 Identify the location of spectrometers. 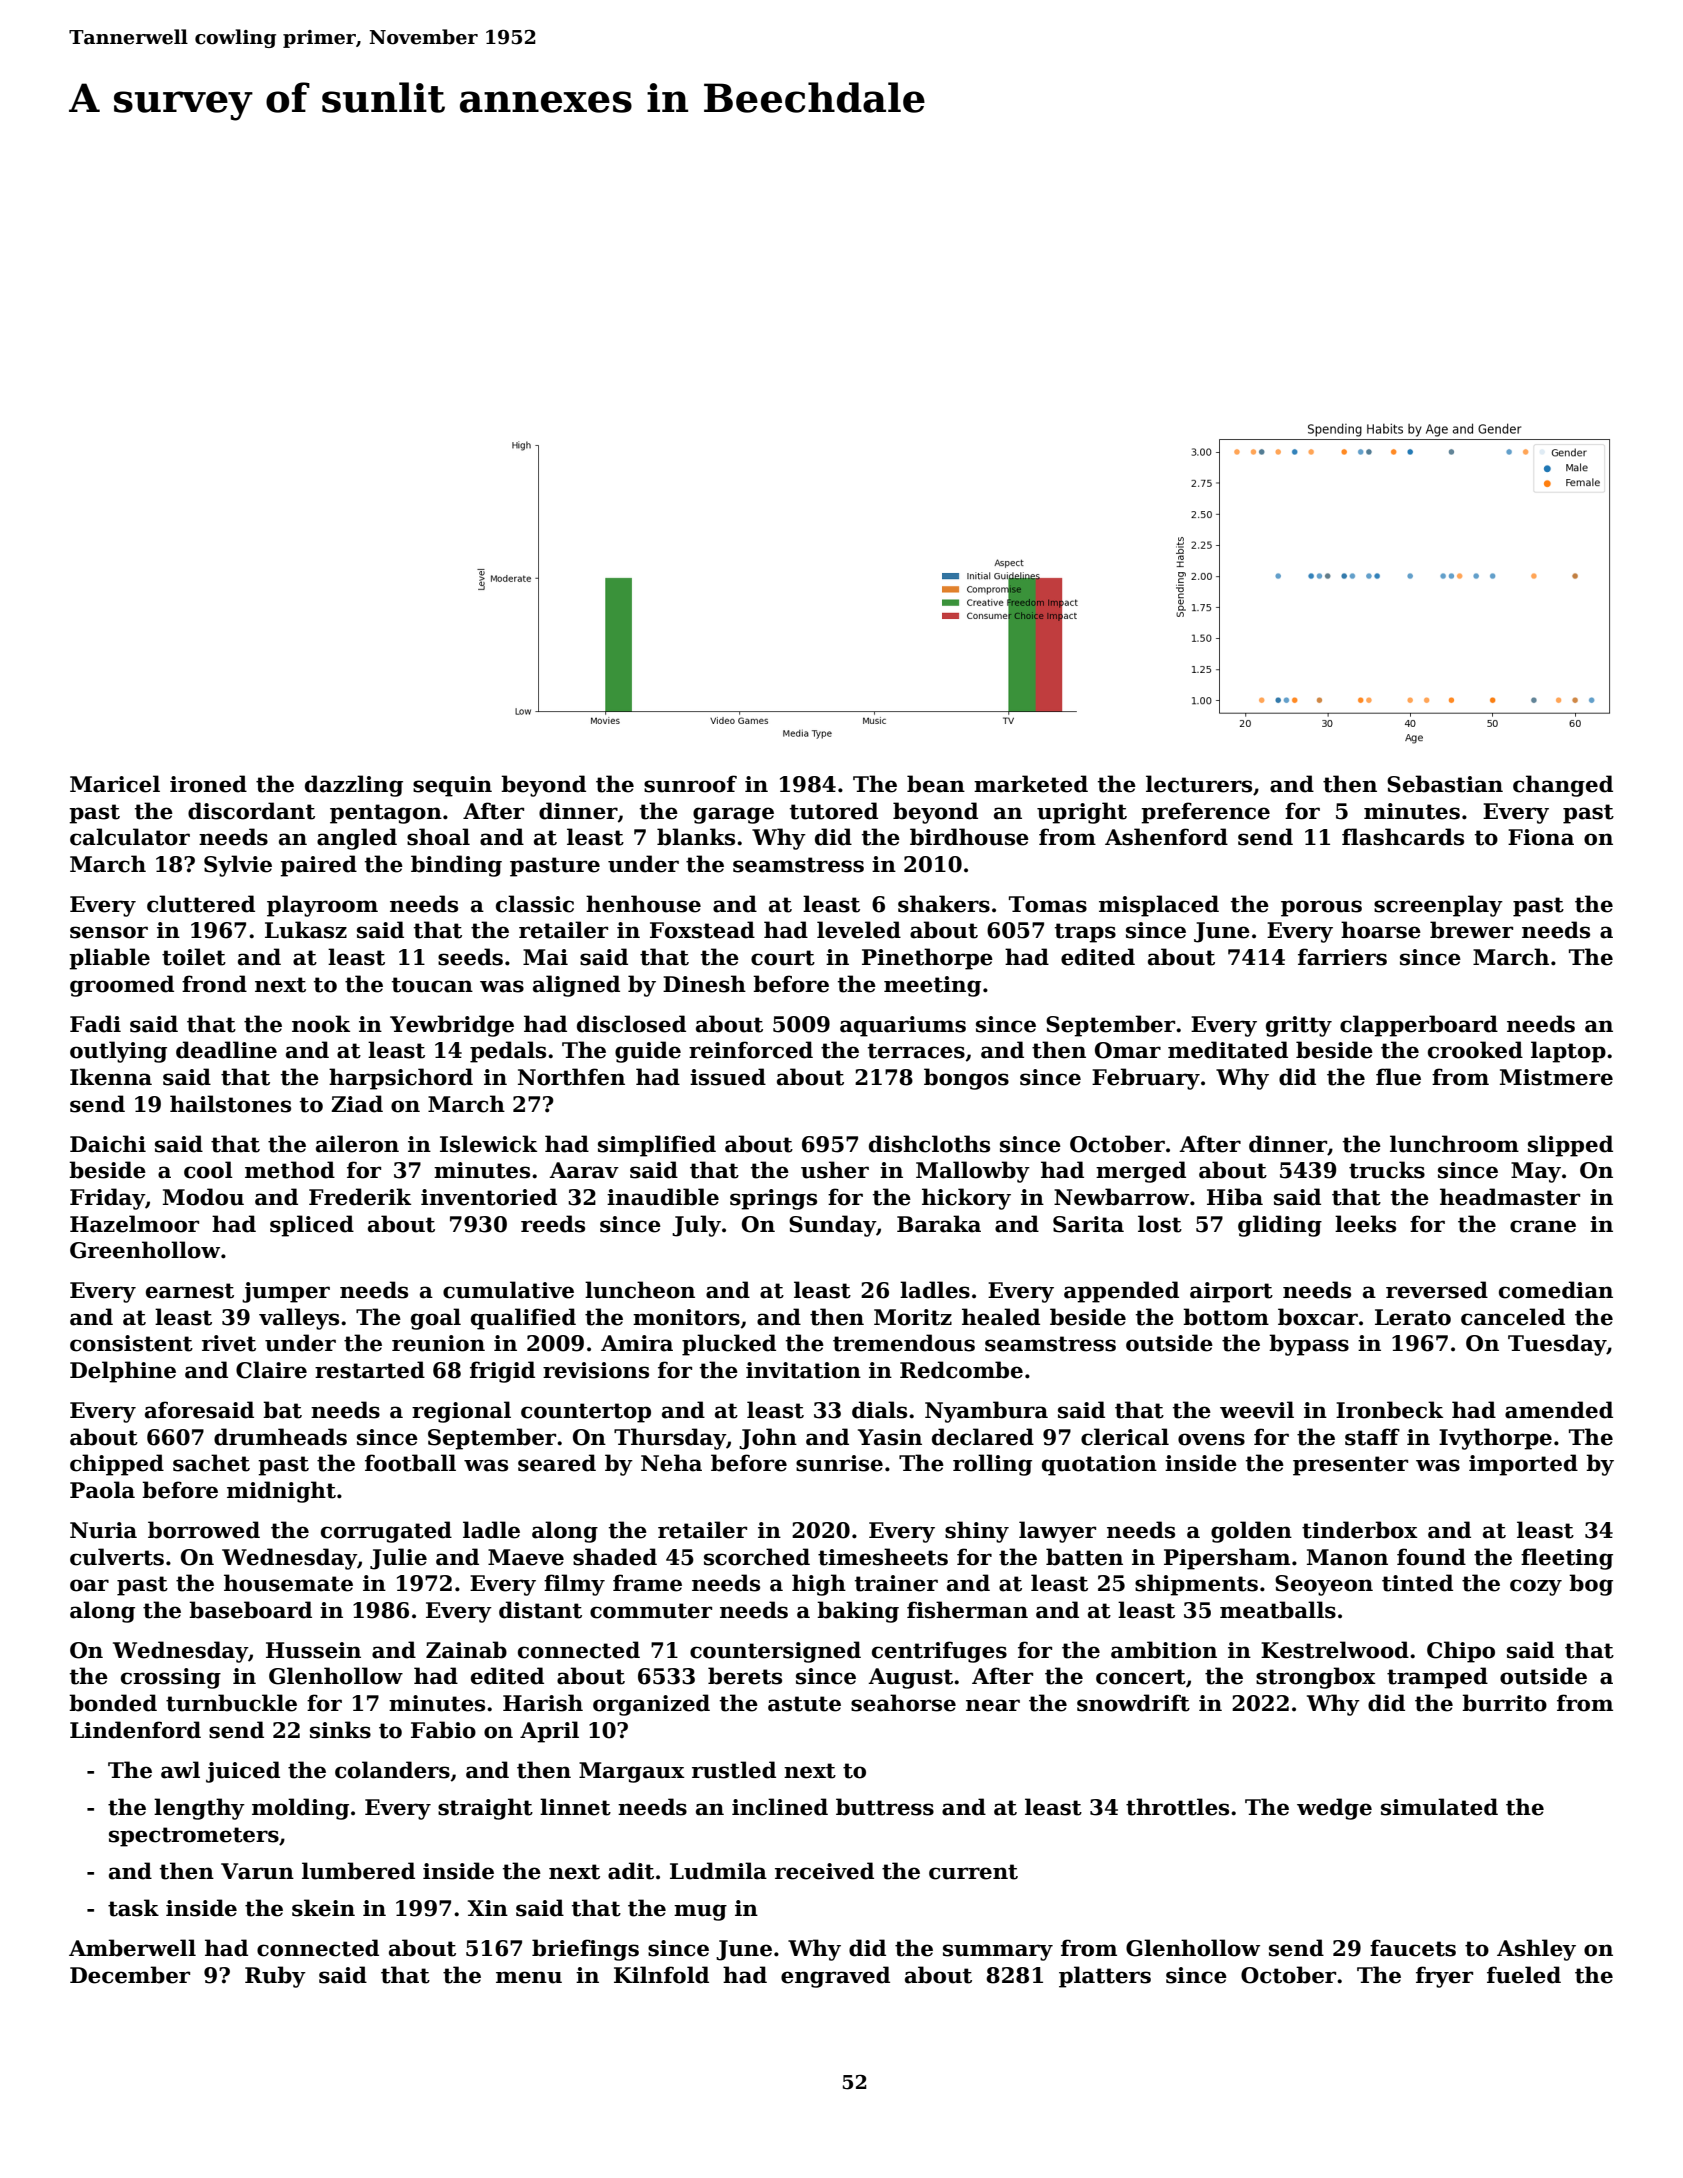
(194, 1837).
